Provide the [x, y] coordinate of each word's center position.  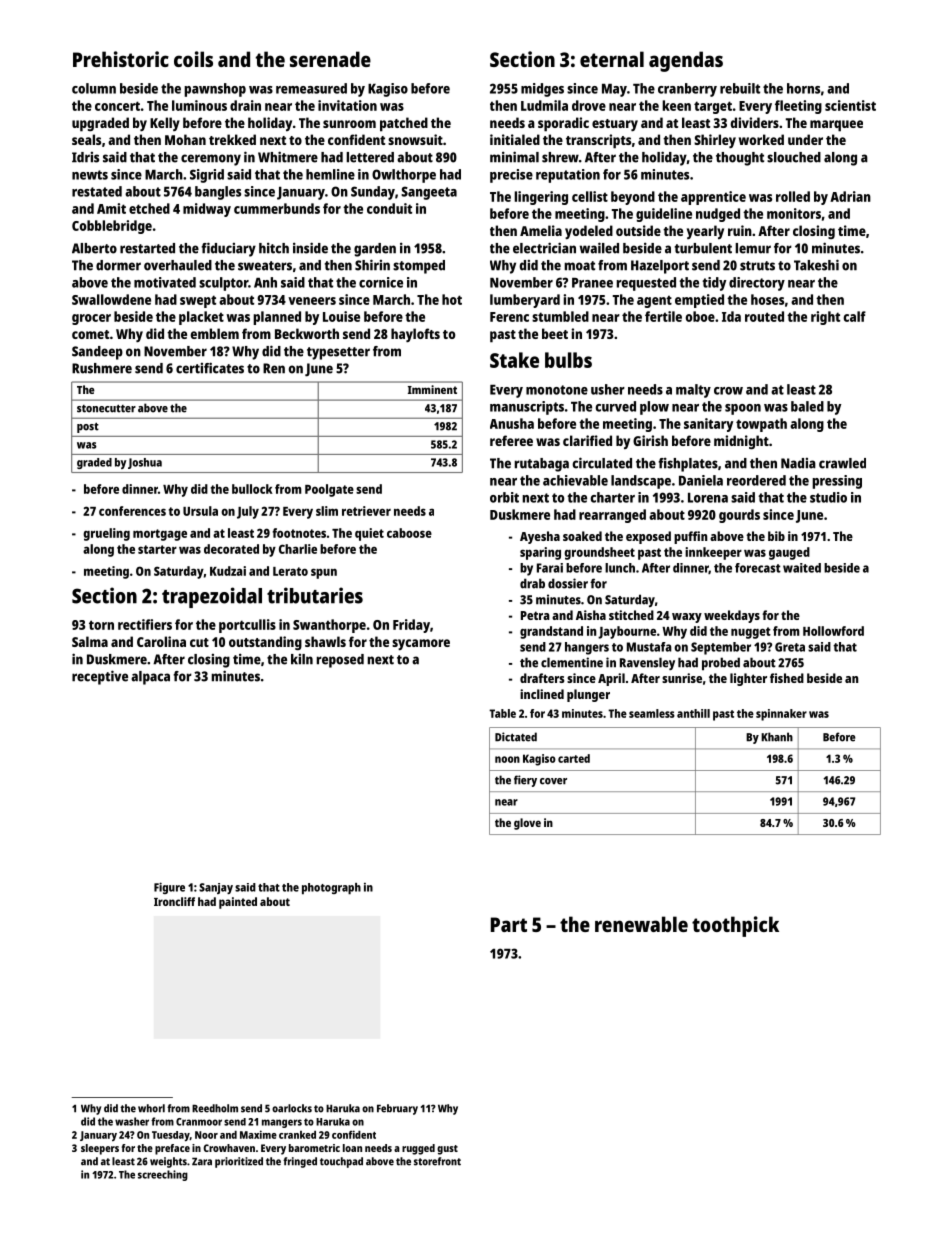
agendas [686, 61]
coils [193, 59]
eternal [612, 59]
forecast [758, 568]
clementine [572, 662]
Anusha [512, 423]
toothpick [735, 926]
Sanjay [216, 888]
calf [854, 316]
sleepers [100, 1149]
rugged [418, 1149]
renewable [641, 924]
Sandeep [97, 353]
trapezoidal [212, 597]
